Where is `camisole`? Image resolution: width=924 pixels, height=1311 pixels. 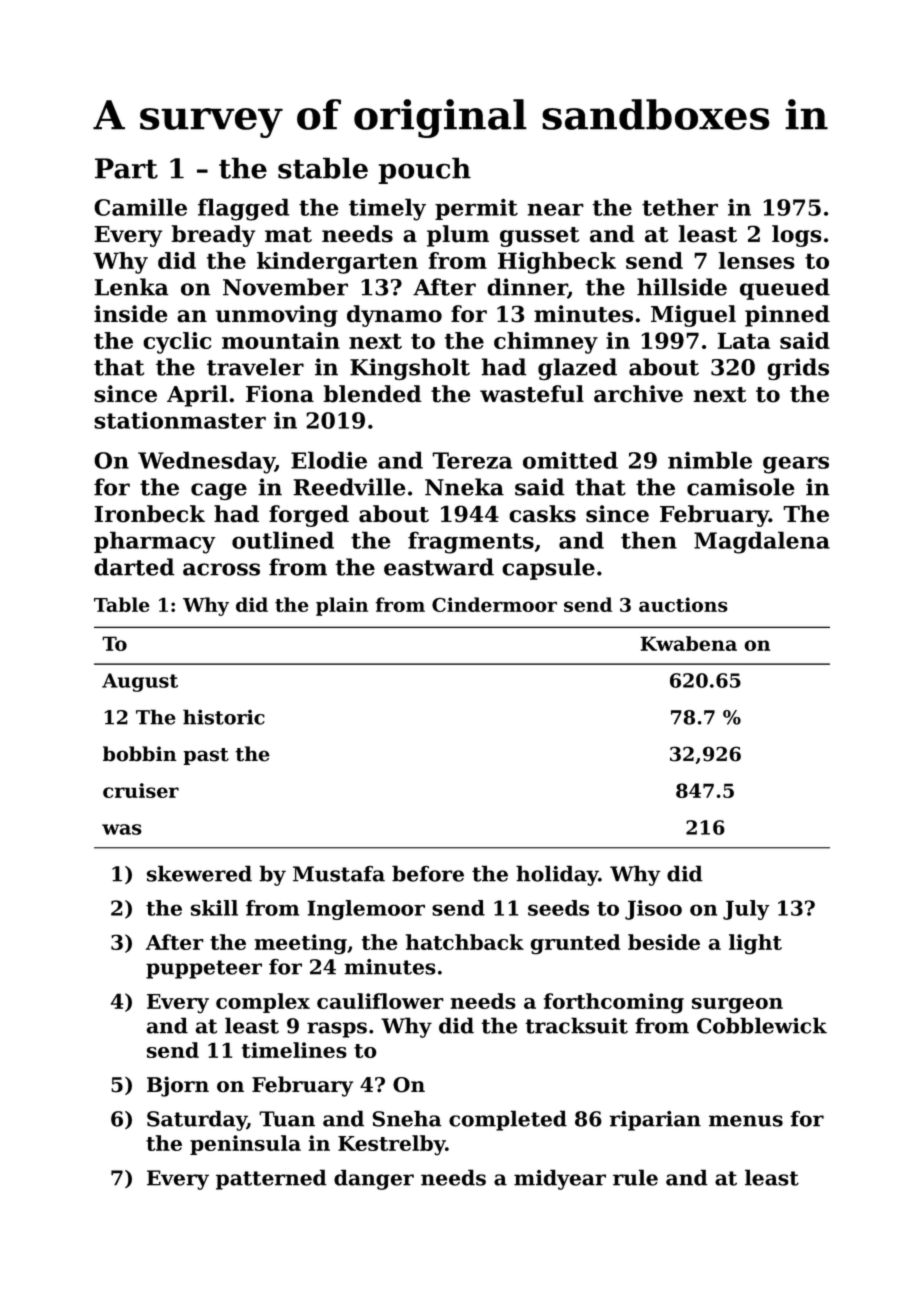 camisole is located at coordinates (741, 487).
